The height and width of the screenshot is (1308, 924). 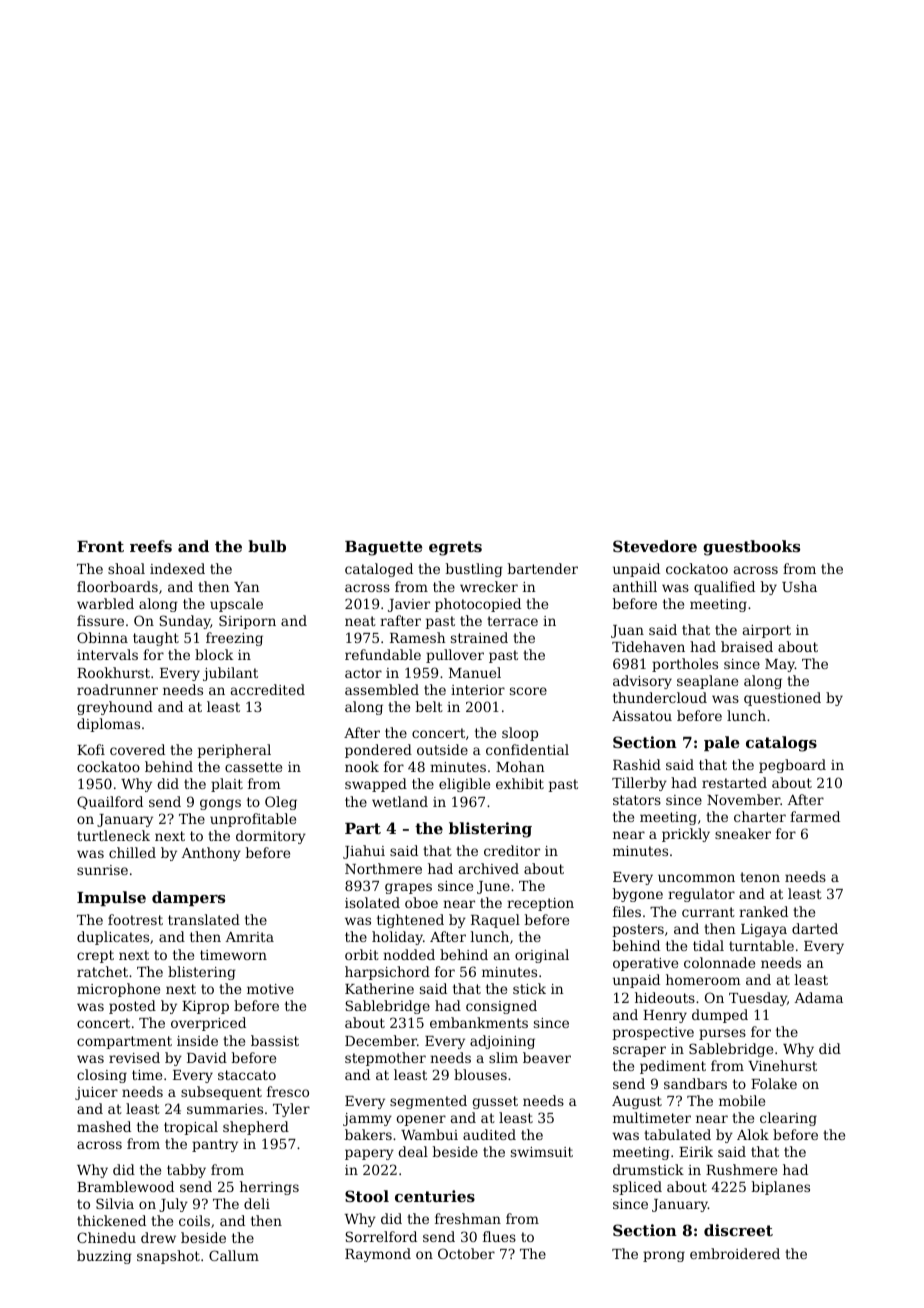 What do you see at coordinates (421, 902) in the screenshot?
I see `oboe` at bounding box center [421, 902].
